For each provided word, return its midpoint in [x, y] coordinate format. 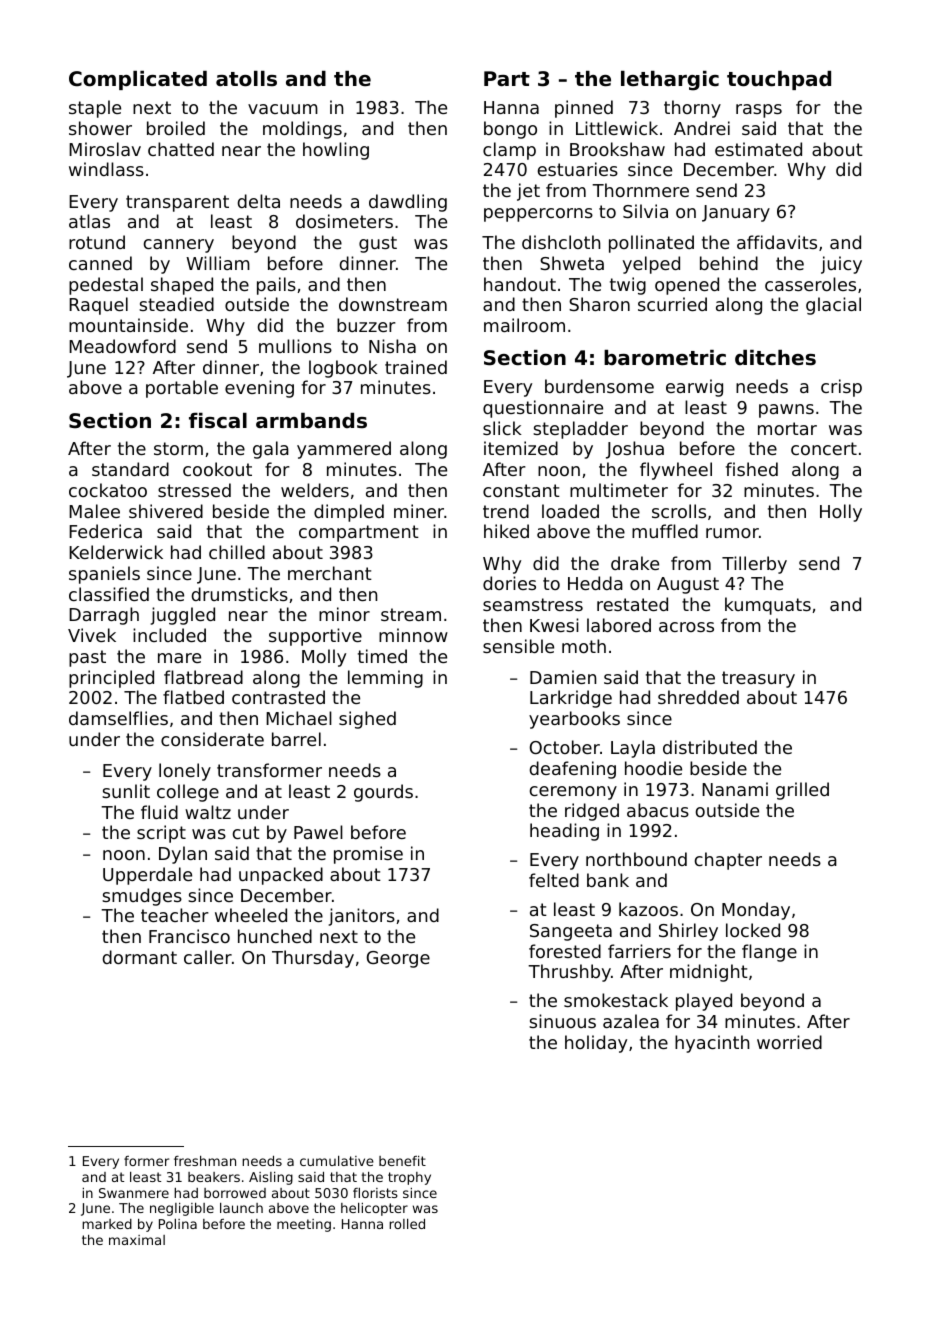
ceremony [573, 793]
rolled [407, 1224]
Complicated [138, 80]
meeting [304, 1225]
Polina [178, 1224]
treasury [758, 679]
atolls [246, 79]
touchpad [779, 80]
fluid [159, 812]
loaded [570, 511]
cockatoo [108, 490]
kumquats [768, 606]
